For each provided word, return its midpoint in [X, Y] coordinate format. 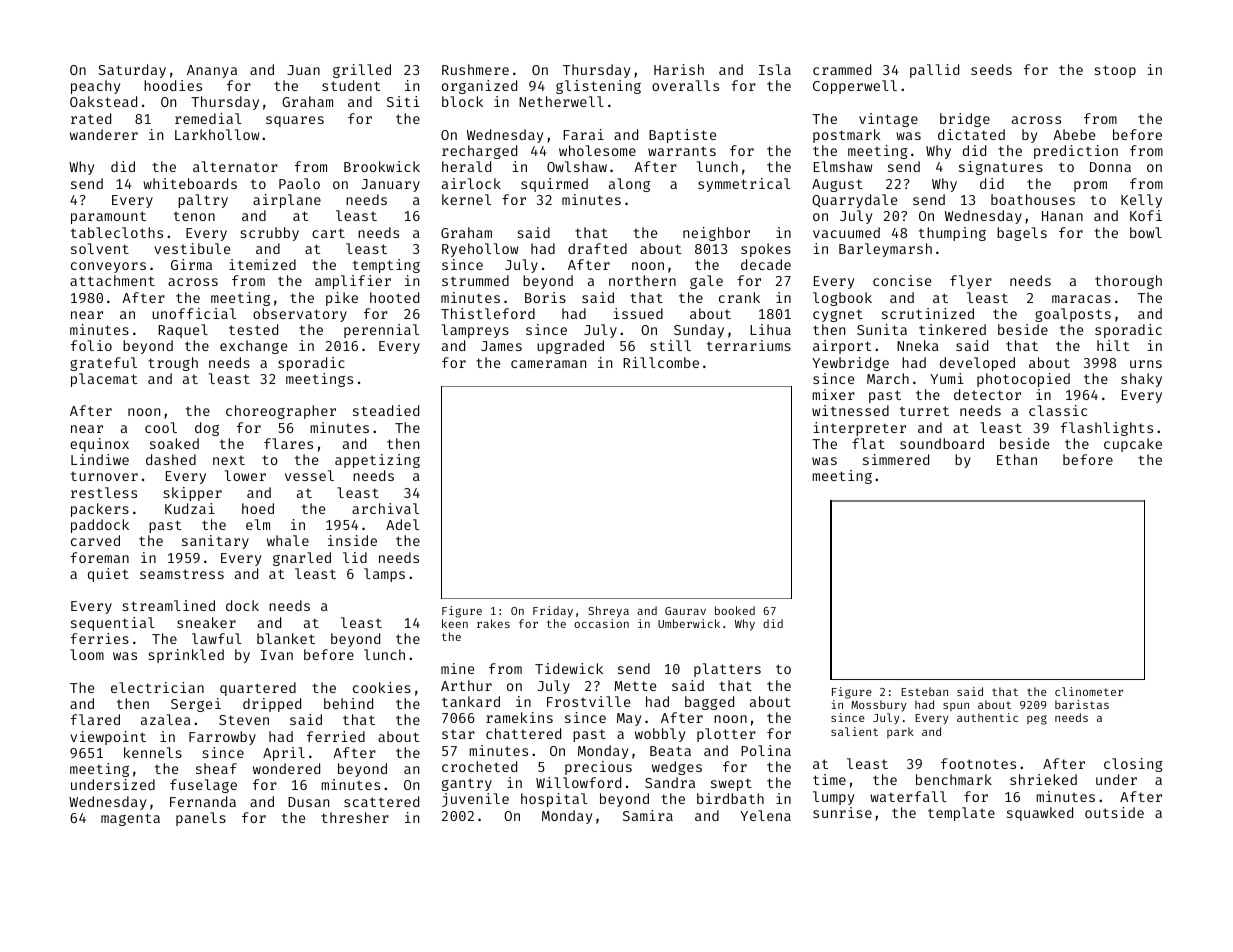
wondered [286, 768]
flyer [971, 282]
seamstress [182, 574]
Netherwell [561, 101]
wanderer [104, 134]
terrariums [749, 345]
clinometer [1089, 691]
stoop [1115, 71]
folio [91, 345]
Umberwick [689, 623]
